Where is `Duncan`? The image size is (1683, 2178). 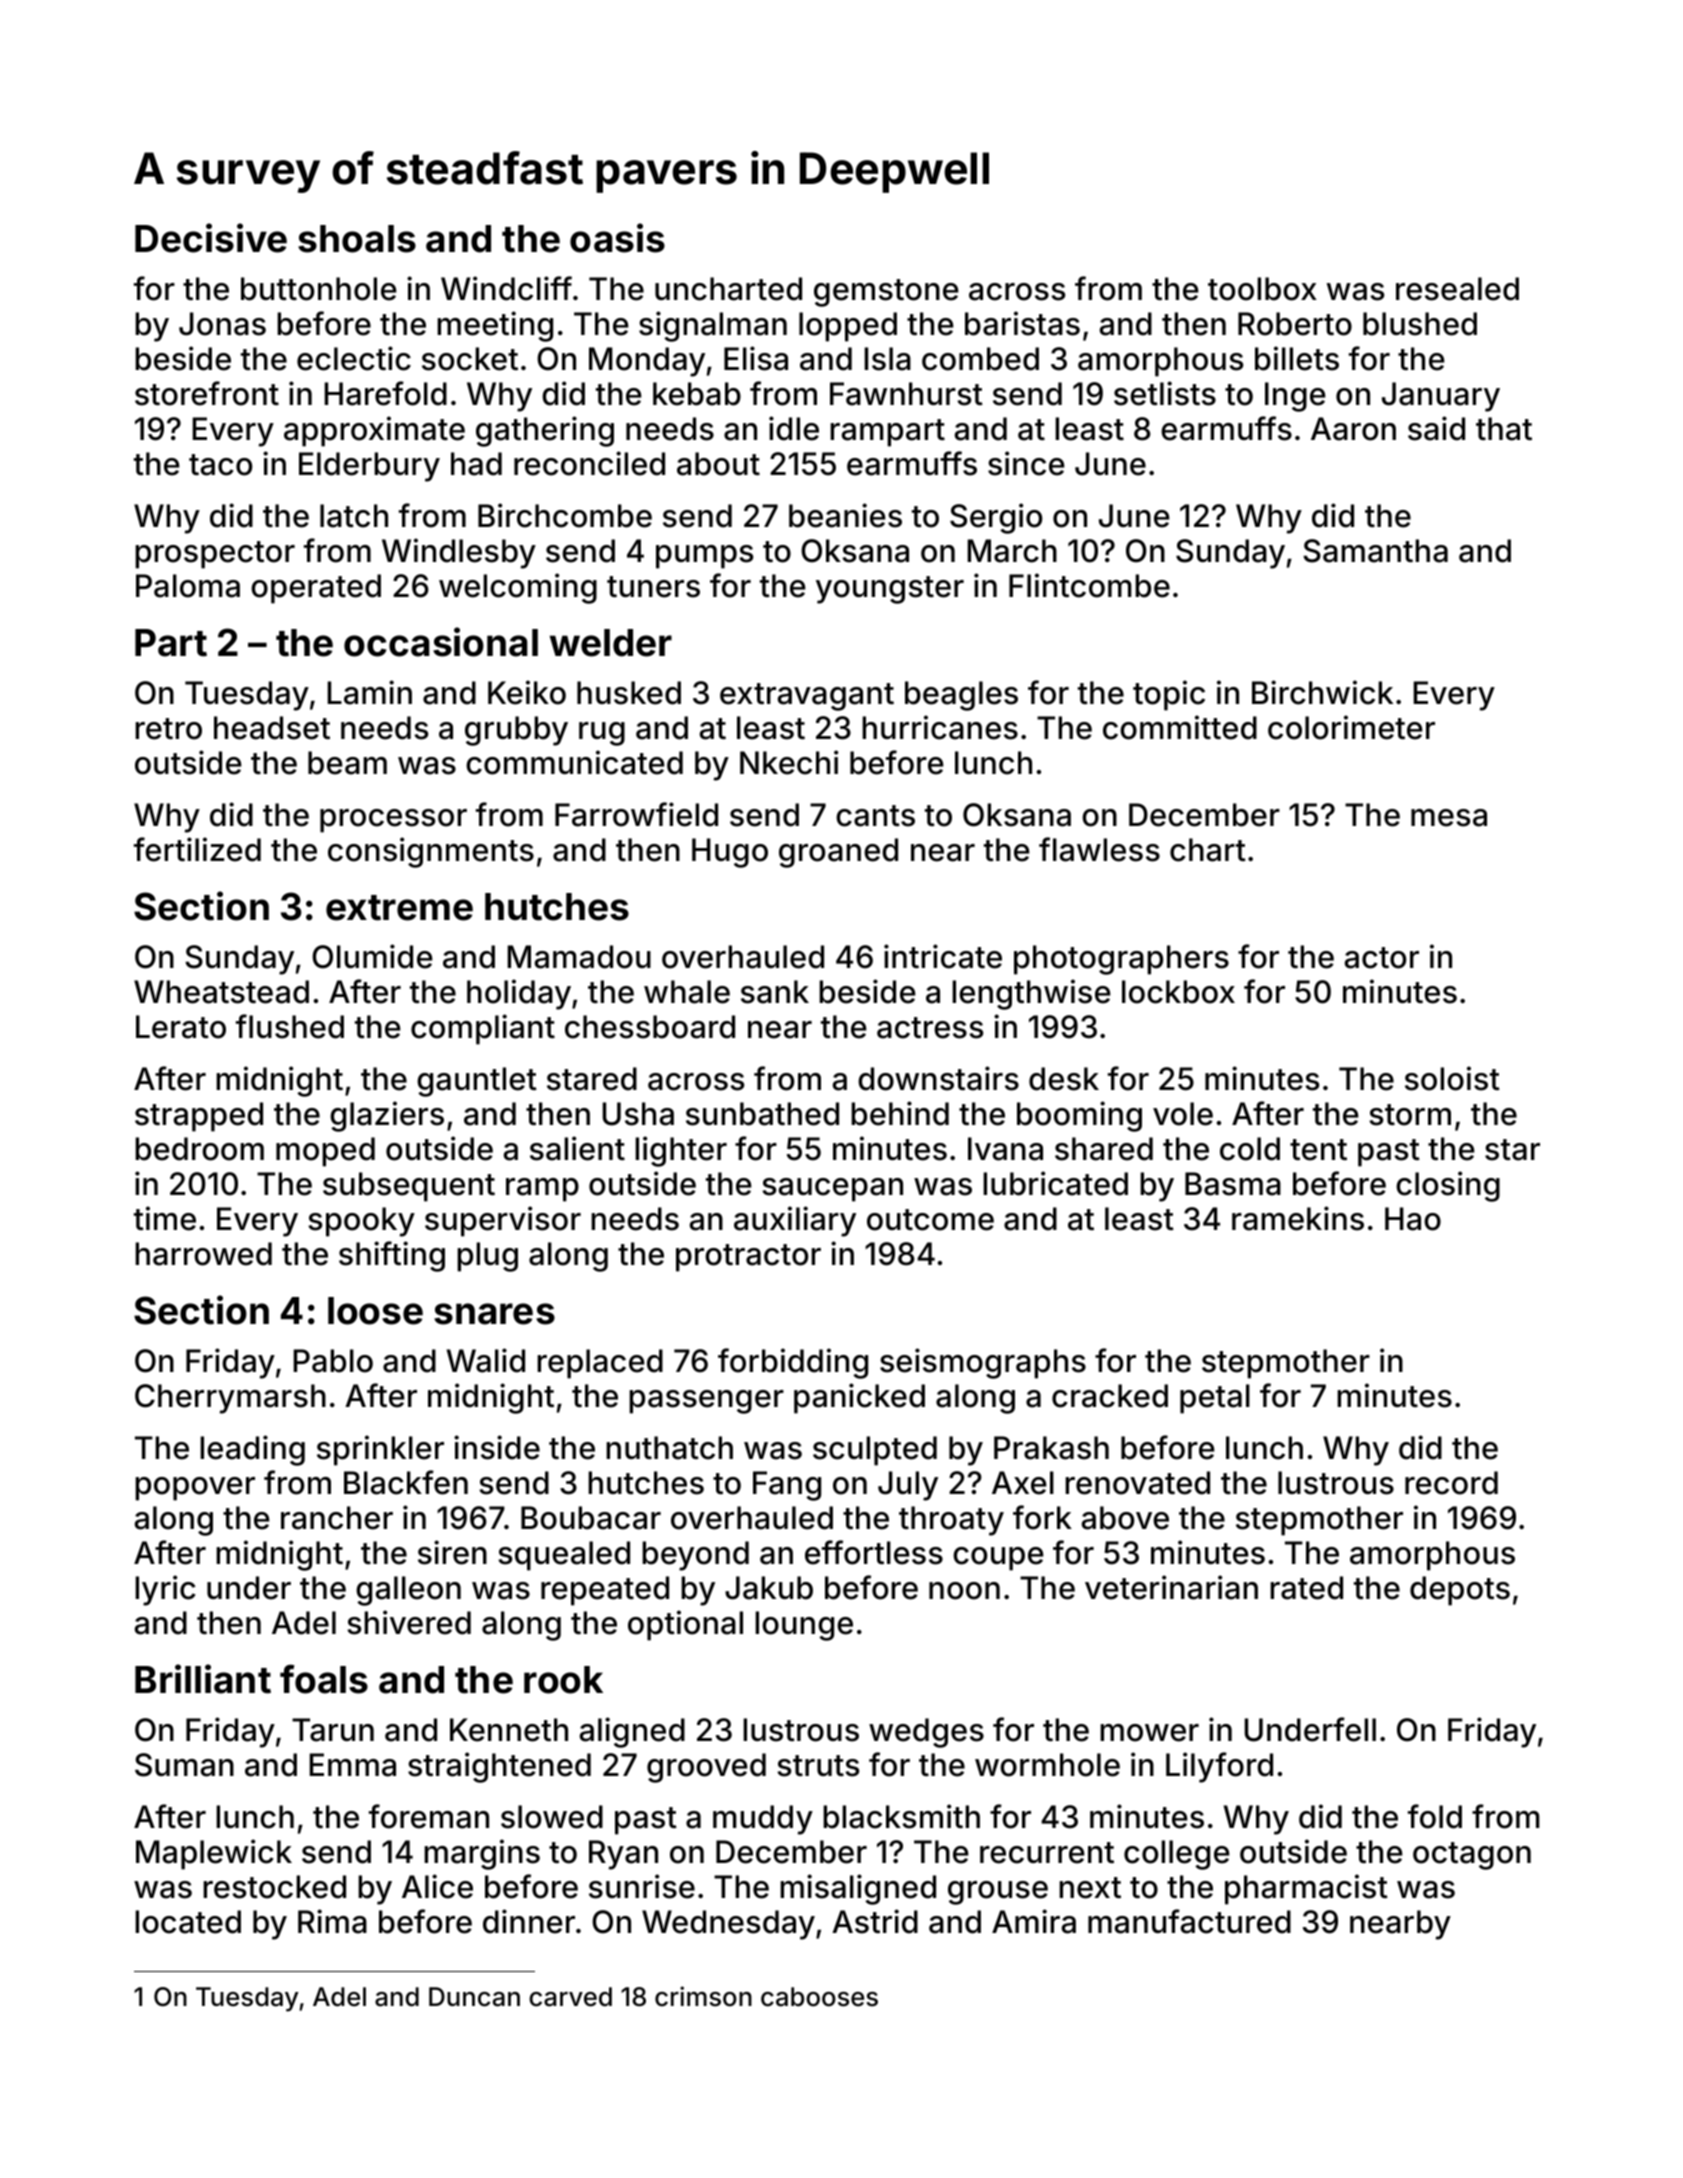 Duncan is located at coordinates (474, 1997).
